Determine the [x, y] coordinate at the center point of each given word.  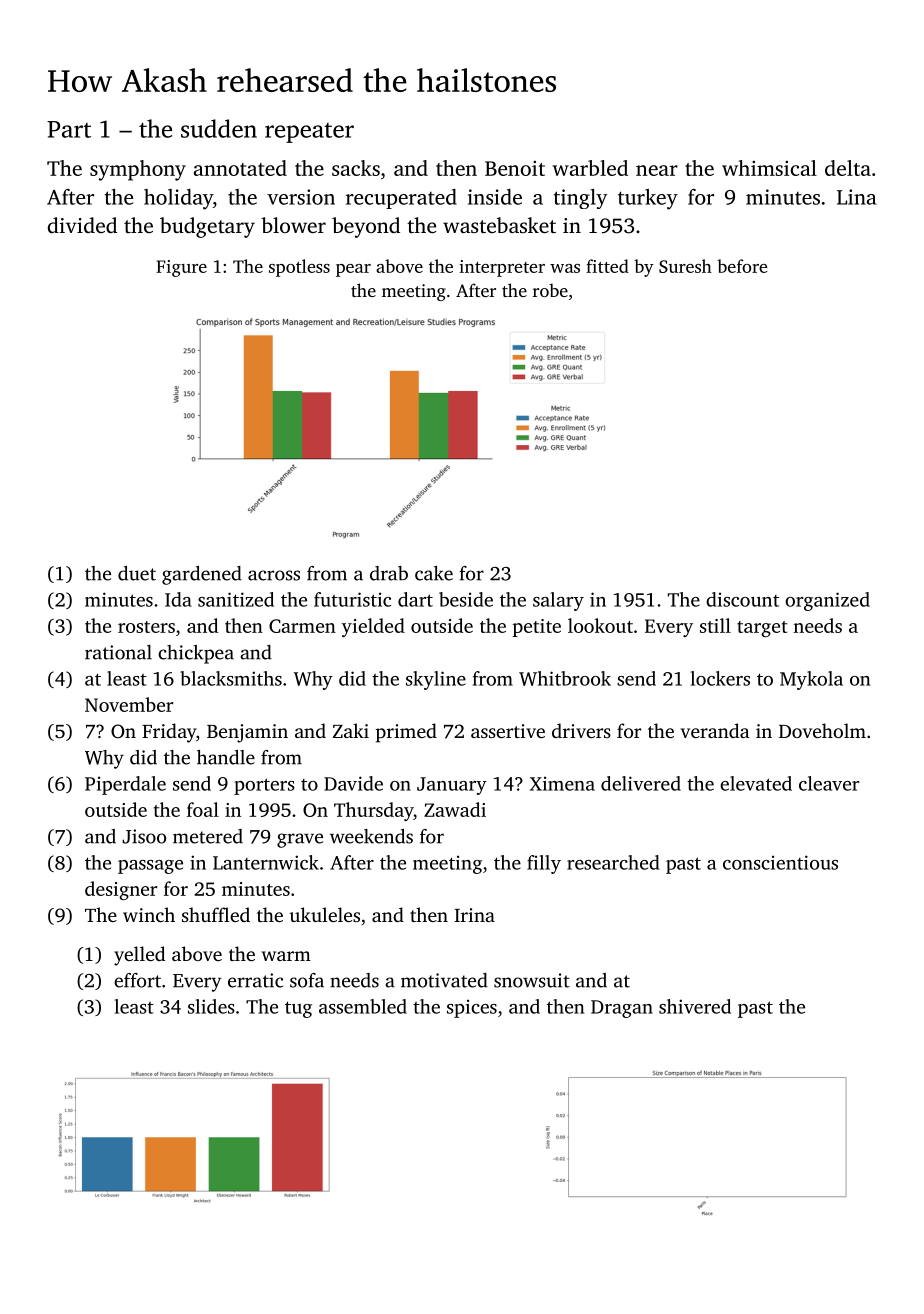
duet [137, 573]
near [657, 170]
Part [69, 129]
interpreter [502, 268]
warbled [590, 168]
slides [211, 1006]
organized [827, 601]
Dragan [622, 1009]
